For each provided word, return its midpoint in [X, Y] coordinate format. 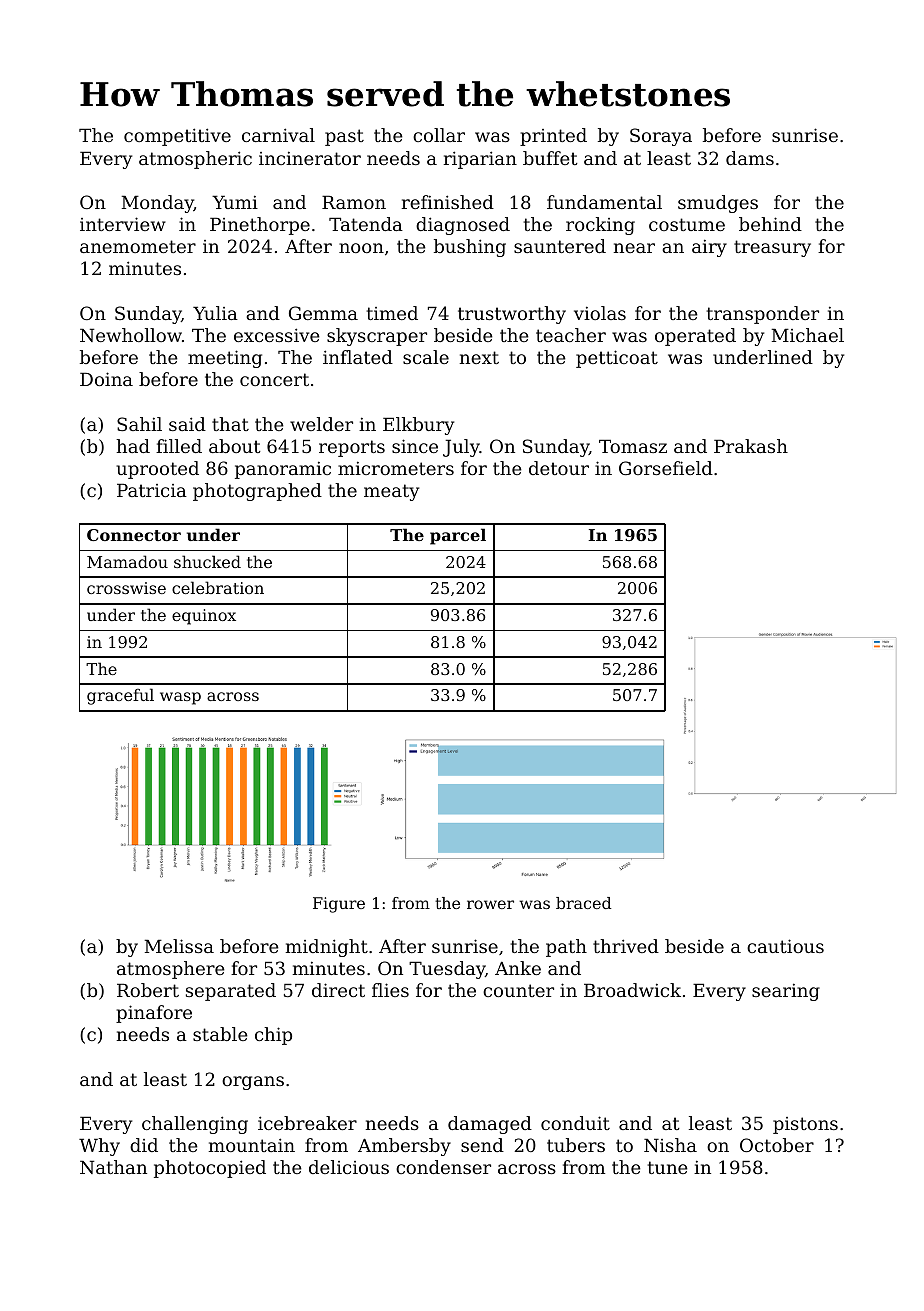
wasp [180, 698]
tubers [576, 1145]
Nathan [113, 1167]
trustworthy [512, 315]
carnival [278, 135]
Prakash [751, 446]
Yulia [215, 313]
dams [750, 158]
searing [786, 992]
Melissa [179, 946]
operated [695, 337]
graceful [120, 696]
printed [553, 137]
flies [390, 990]
